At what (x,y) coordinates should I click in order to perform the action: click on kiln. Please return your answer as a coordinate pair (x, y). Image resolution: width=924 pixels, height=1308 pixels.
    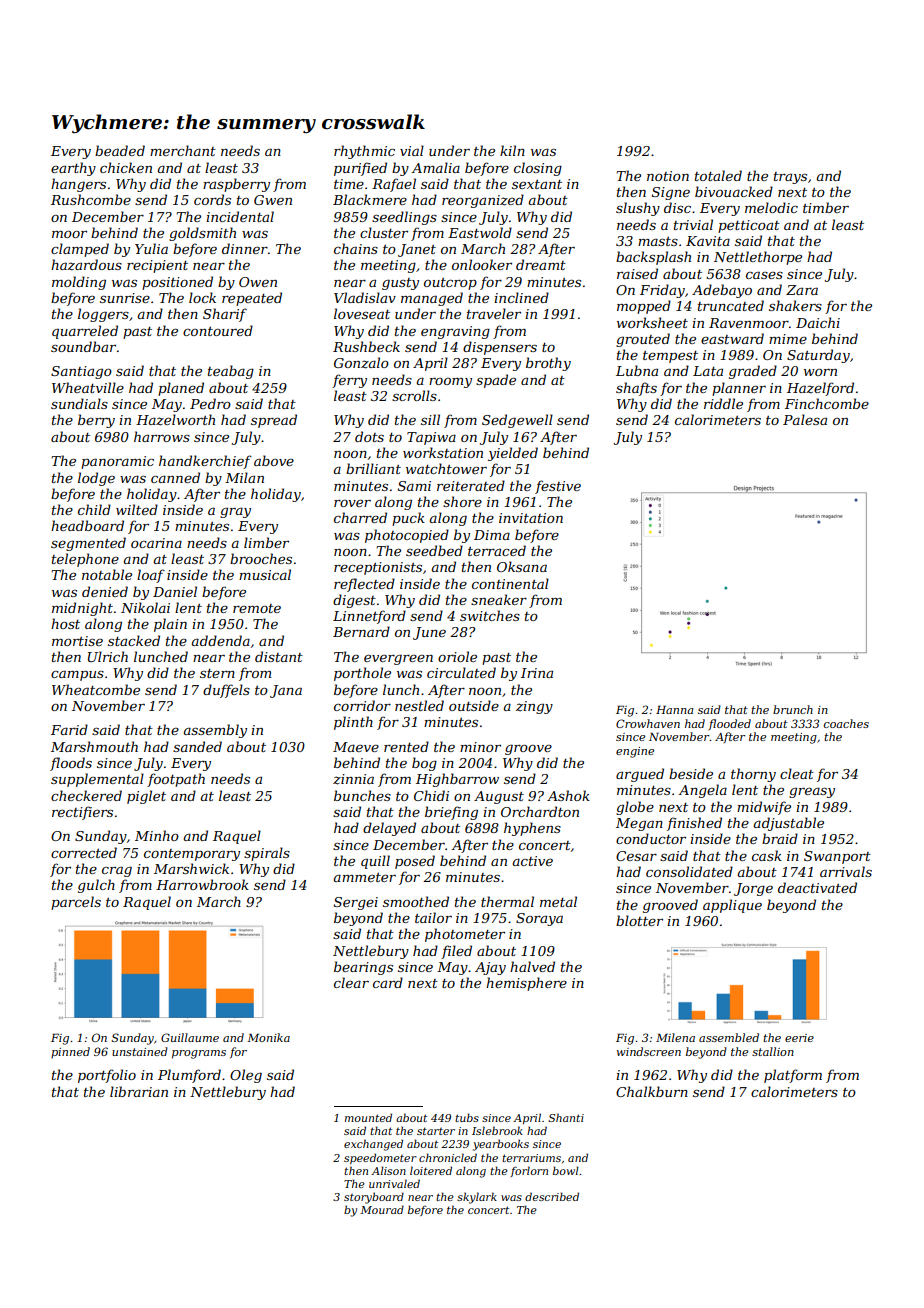
    Looking at the image, I should click on (512, 150).
